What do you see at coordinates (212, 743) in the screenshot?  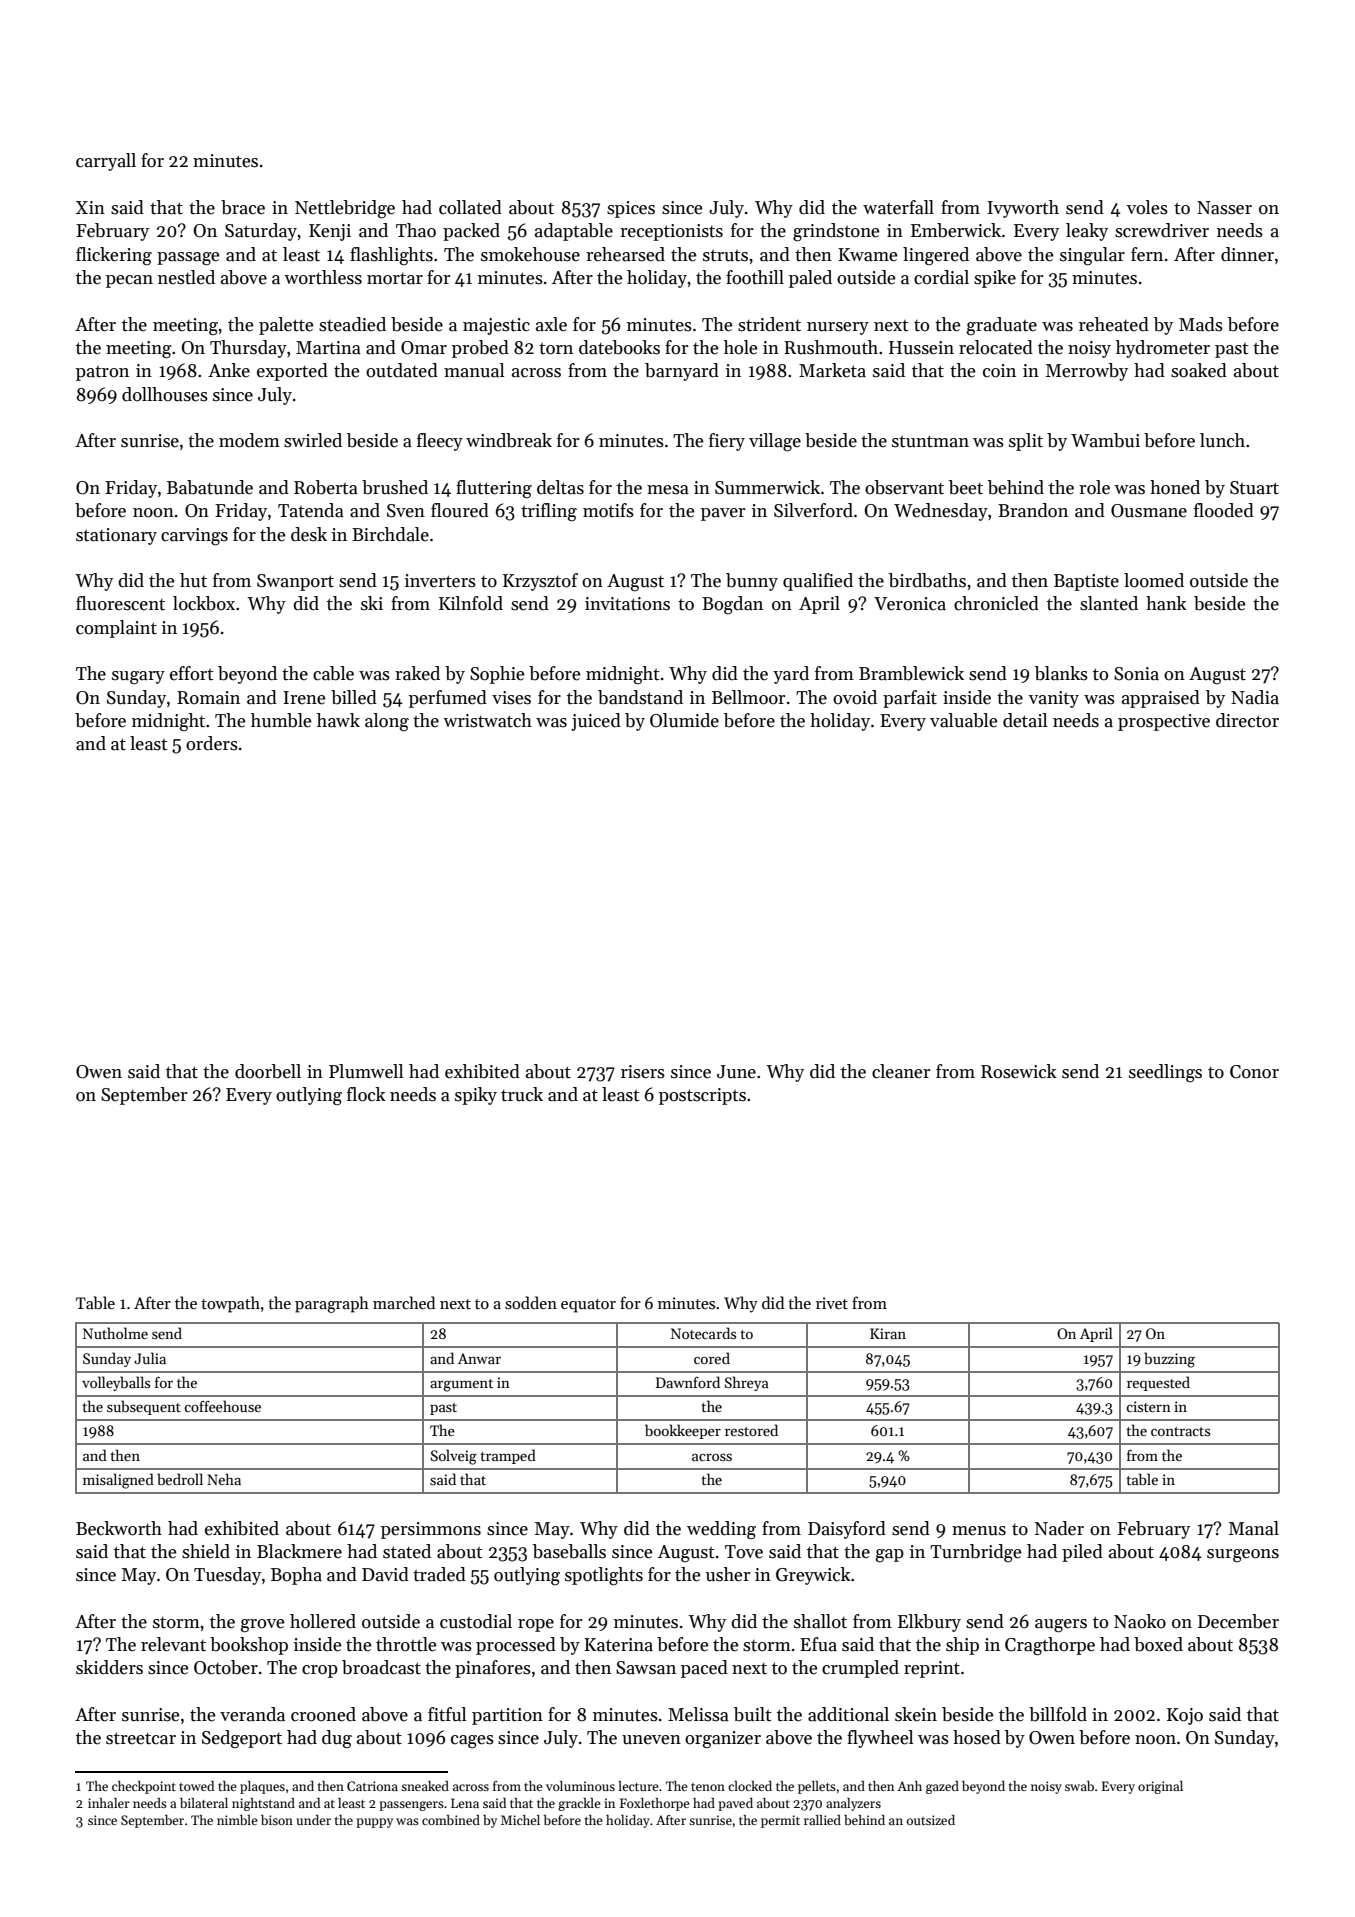 I see `orders` at bounding box center [212, 743].
